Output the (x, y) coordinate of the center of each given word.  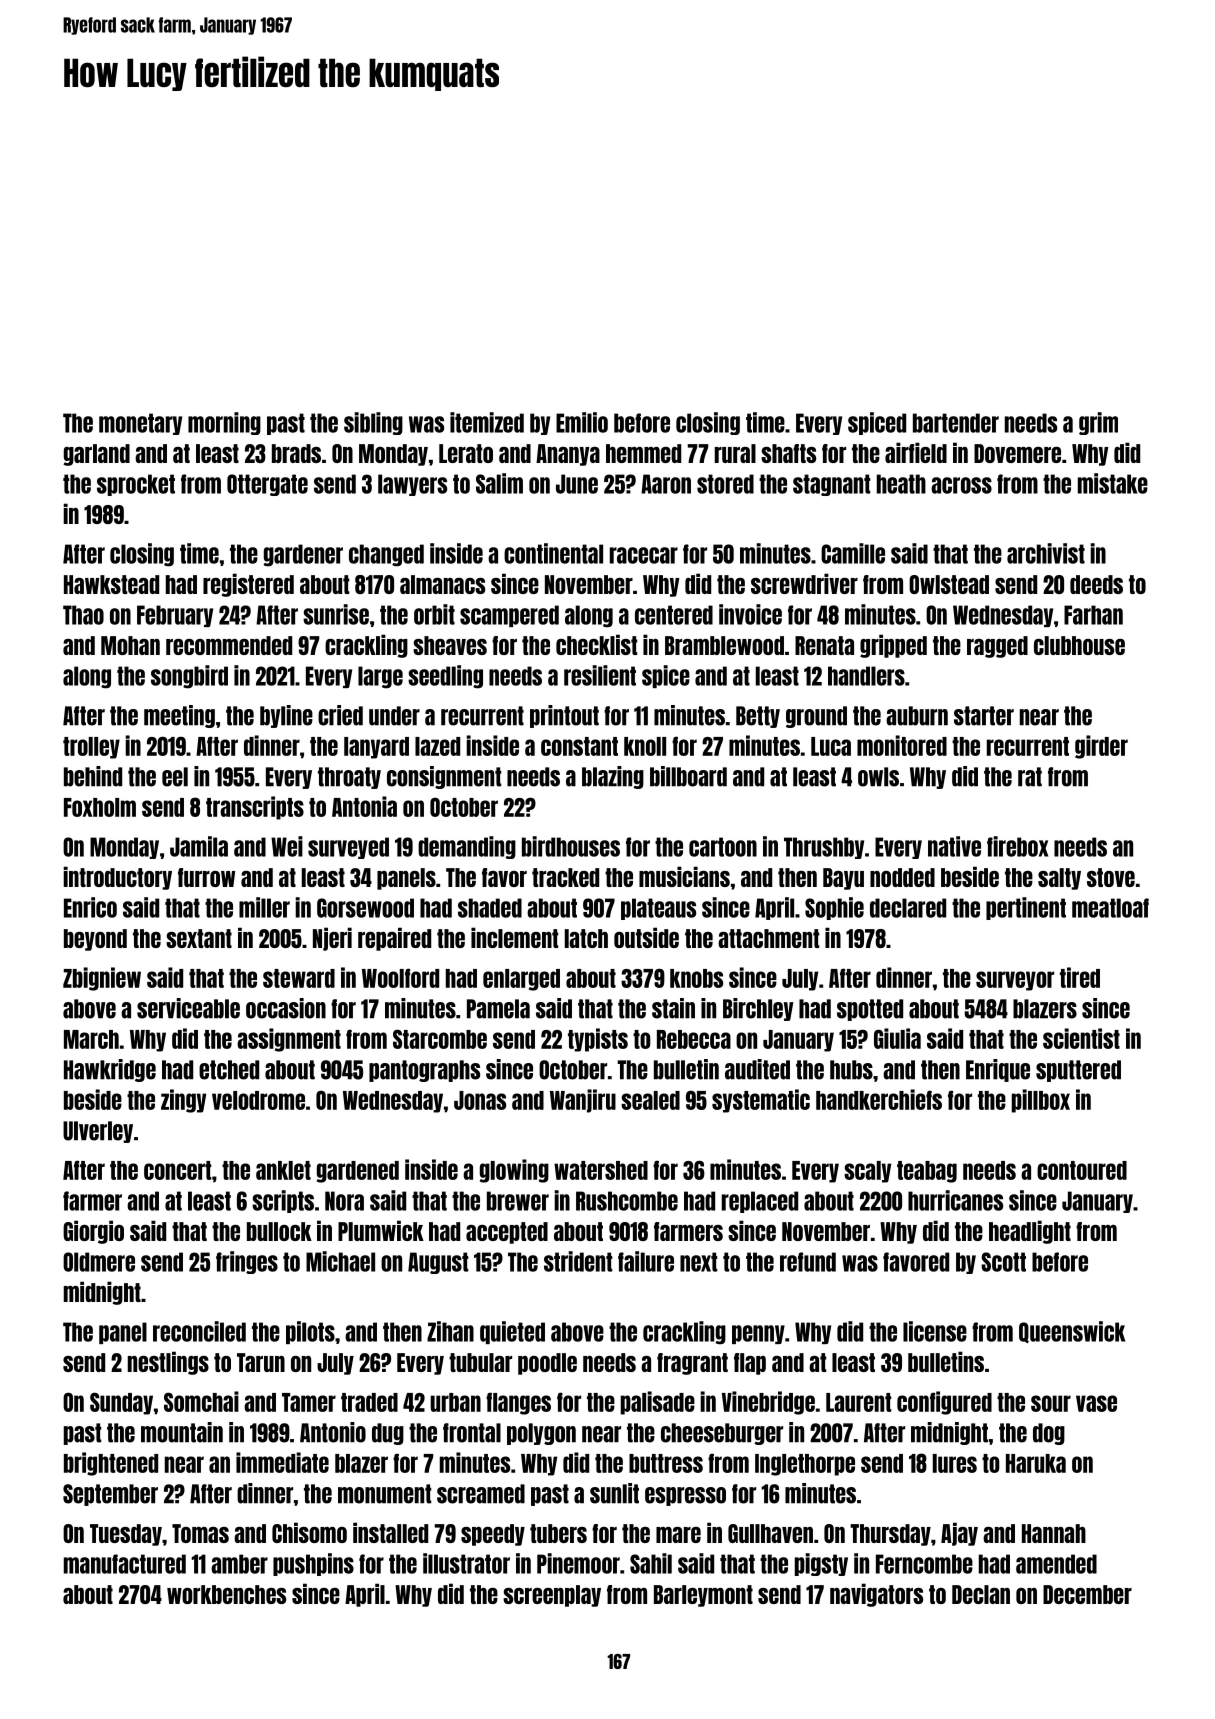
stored (725, 484)
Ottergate (267, 485)
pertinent (1026, 908)
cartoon (723, 847)
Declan (981, 1594)
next (699, 1262)
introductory (117, 878)
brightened (111, 1464)
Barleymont (703, 1596)
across (961, 485)
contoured (1082, 1170)
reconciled (199, 1331)
